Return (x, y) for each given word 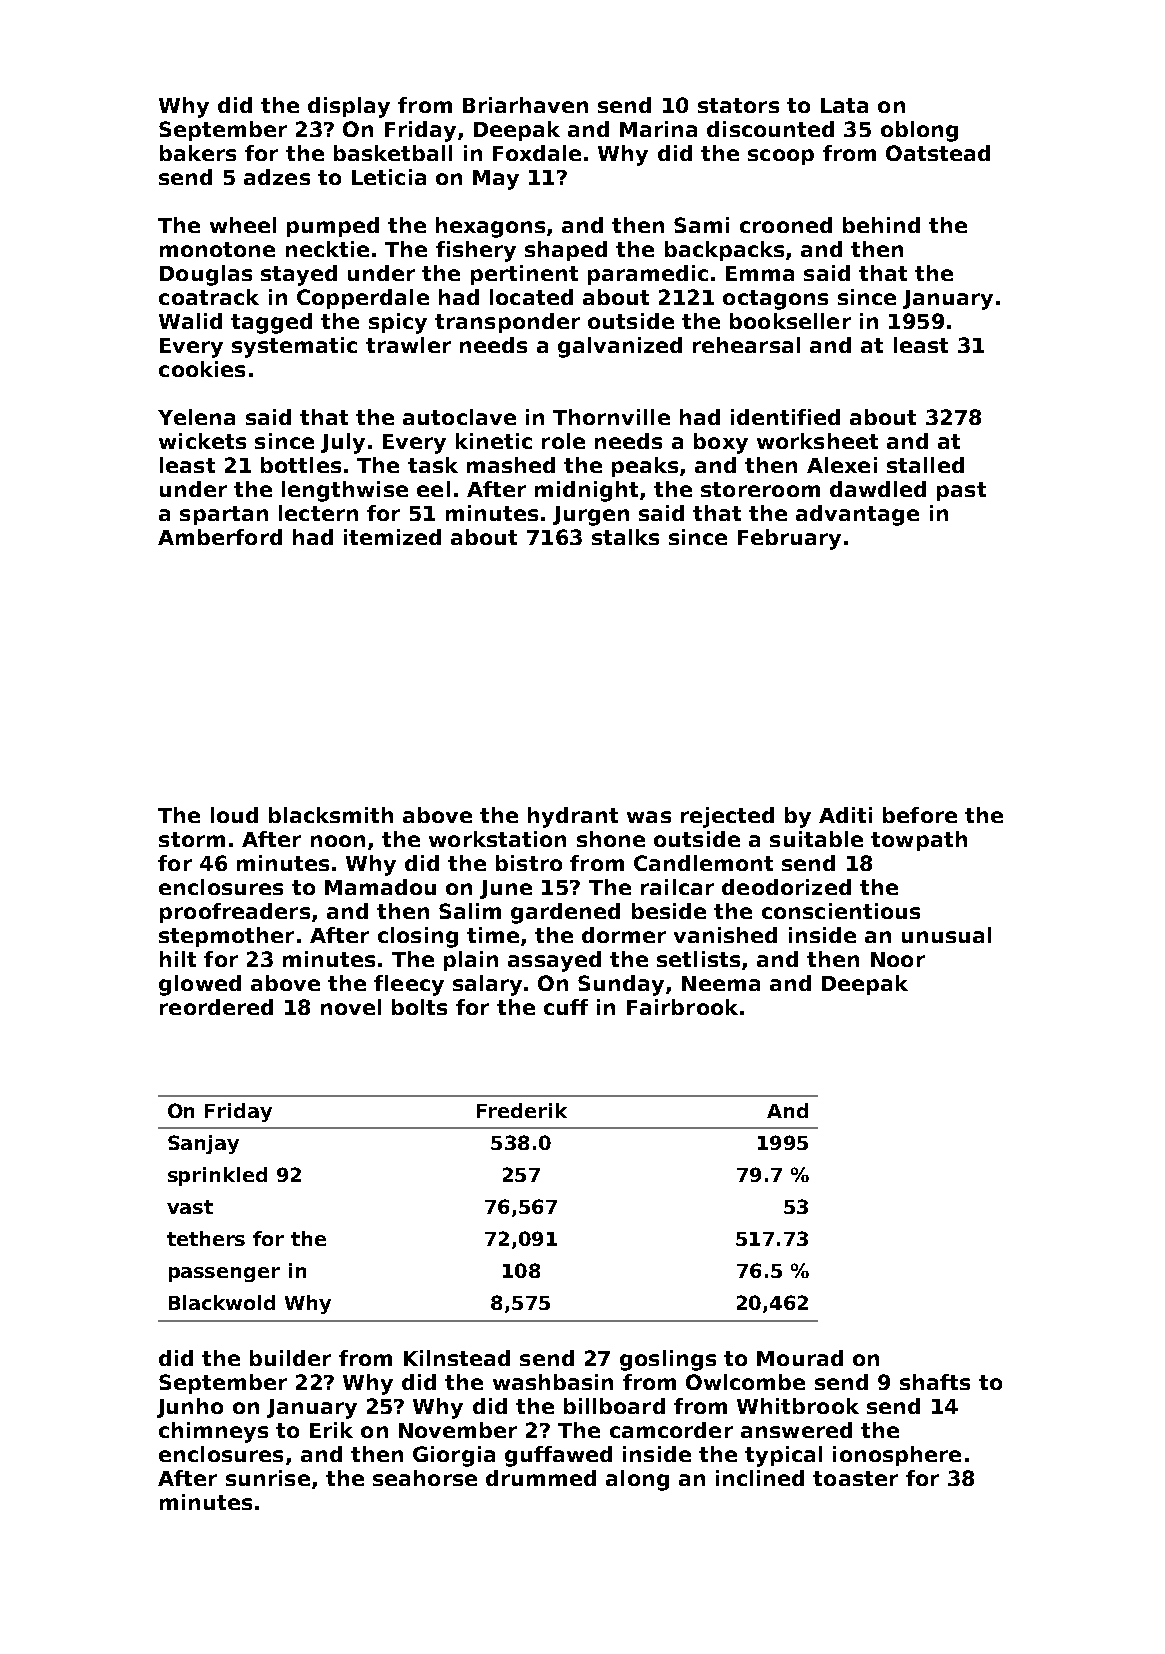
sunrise (268, 1478)
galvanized (620, 347)
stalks (625, 537)
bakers (198, 153)
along (637, 1480)
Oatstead (938, 153)
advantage (857, 515)
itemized (392, 537)
